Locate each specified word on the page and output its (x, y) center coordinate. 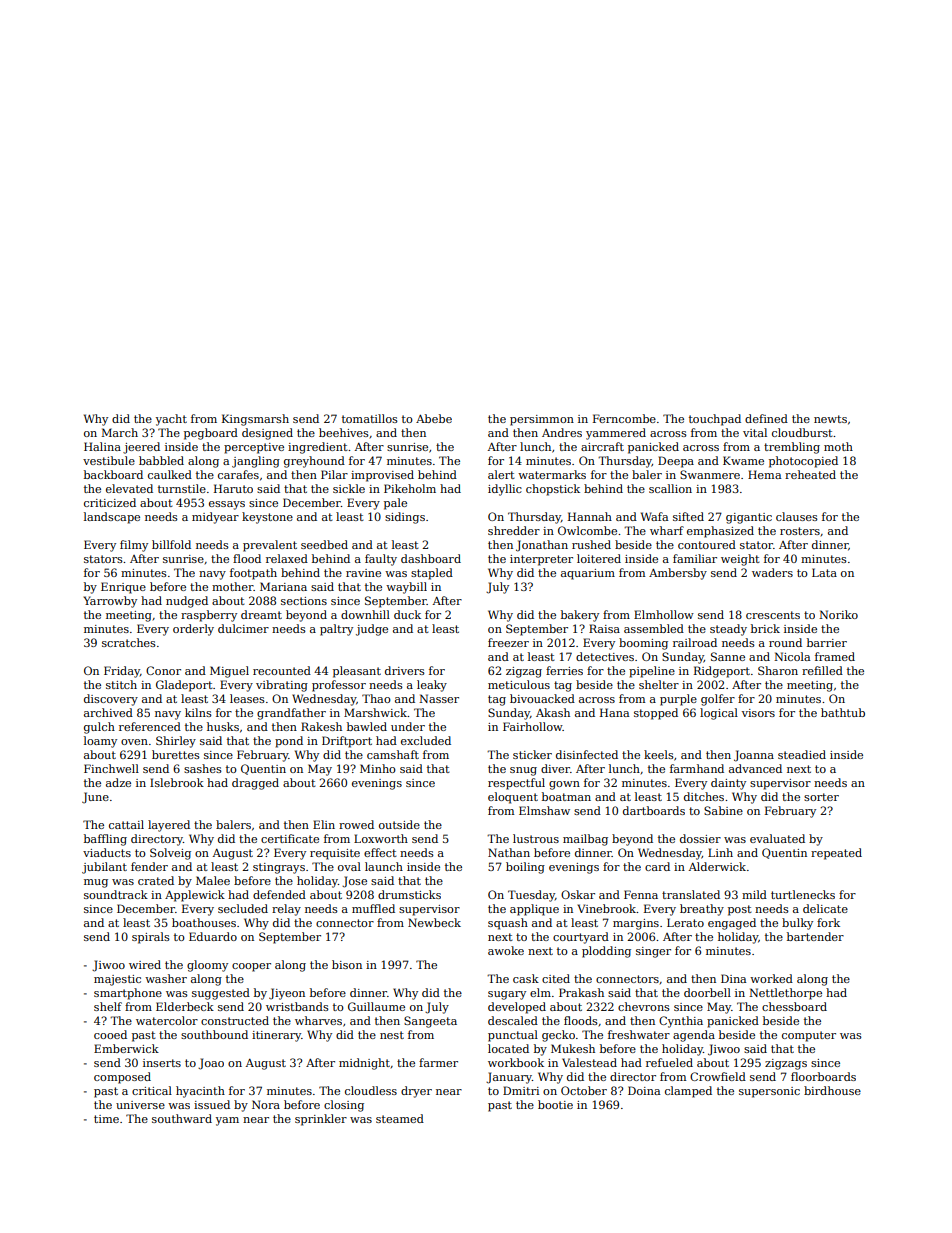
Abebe (434, 418)
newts (830, 419)
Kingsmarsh (255, 420)
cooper (251, 967)
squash (508, 924)
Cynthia (681, 1022)
